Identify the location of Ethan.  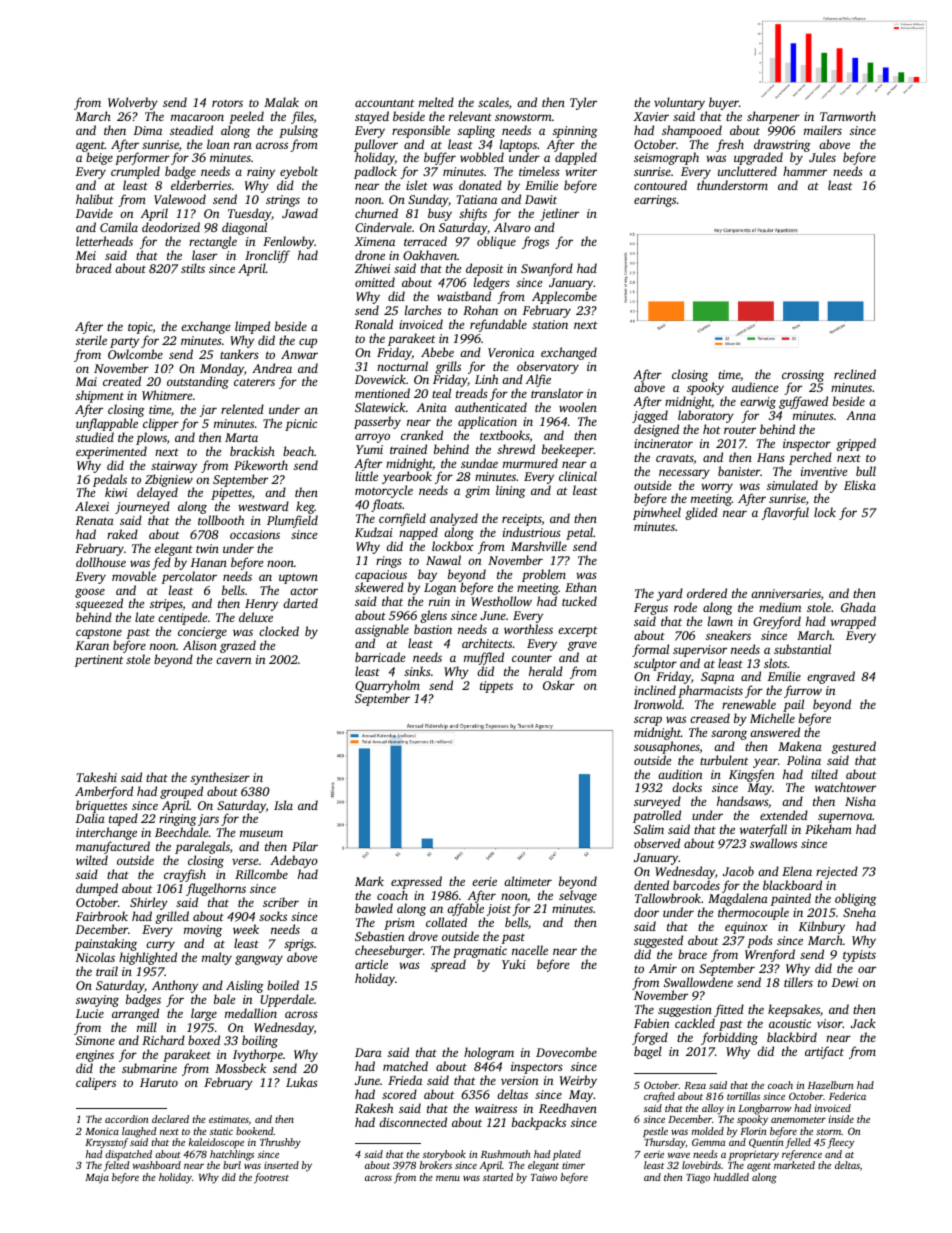
(581, 587).
